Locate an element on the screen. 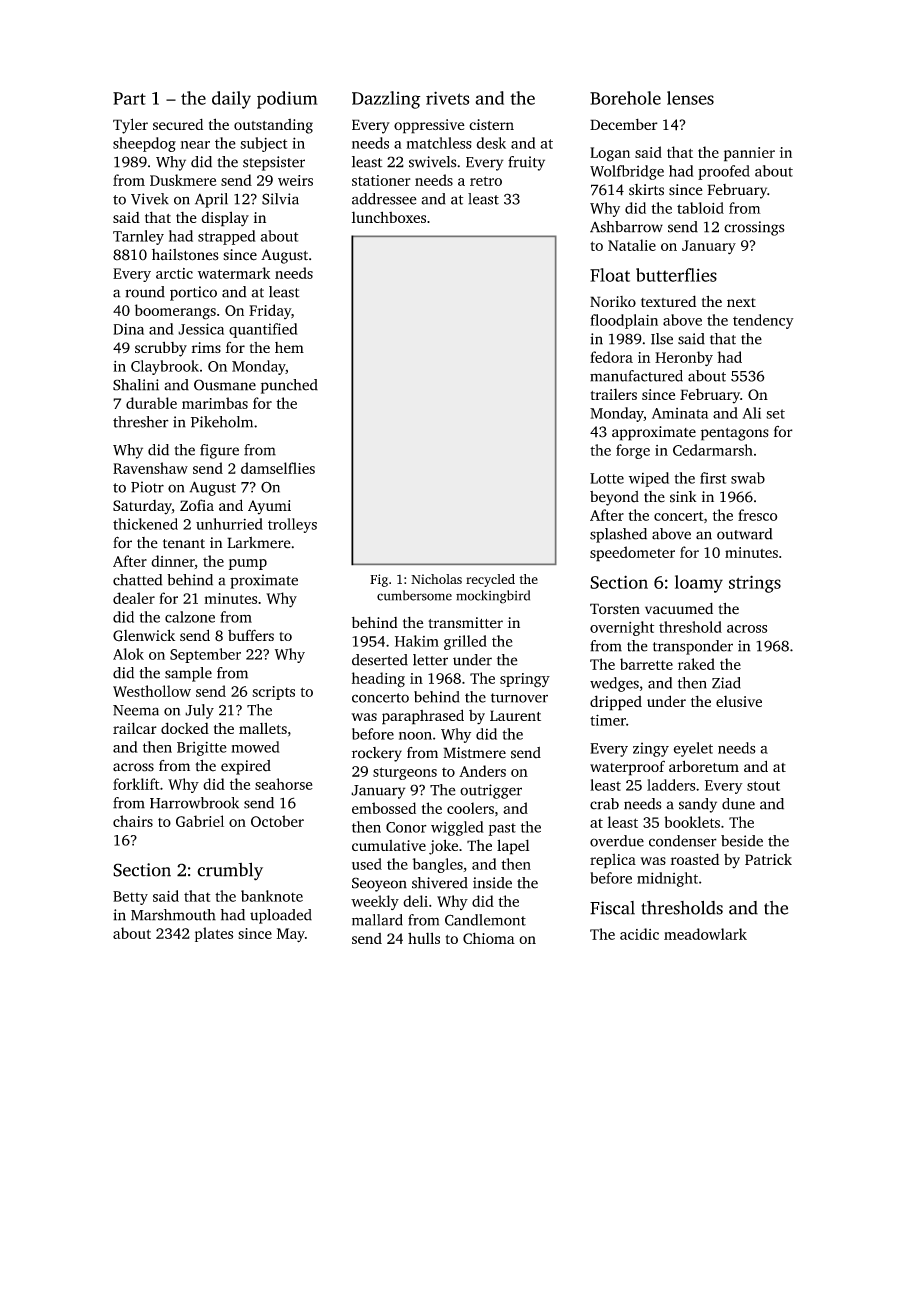 The image size is (908, 1316). Natalie is located at coordinates (632, 245).
